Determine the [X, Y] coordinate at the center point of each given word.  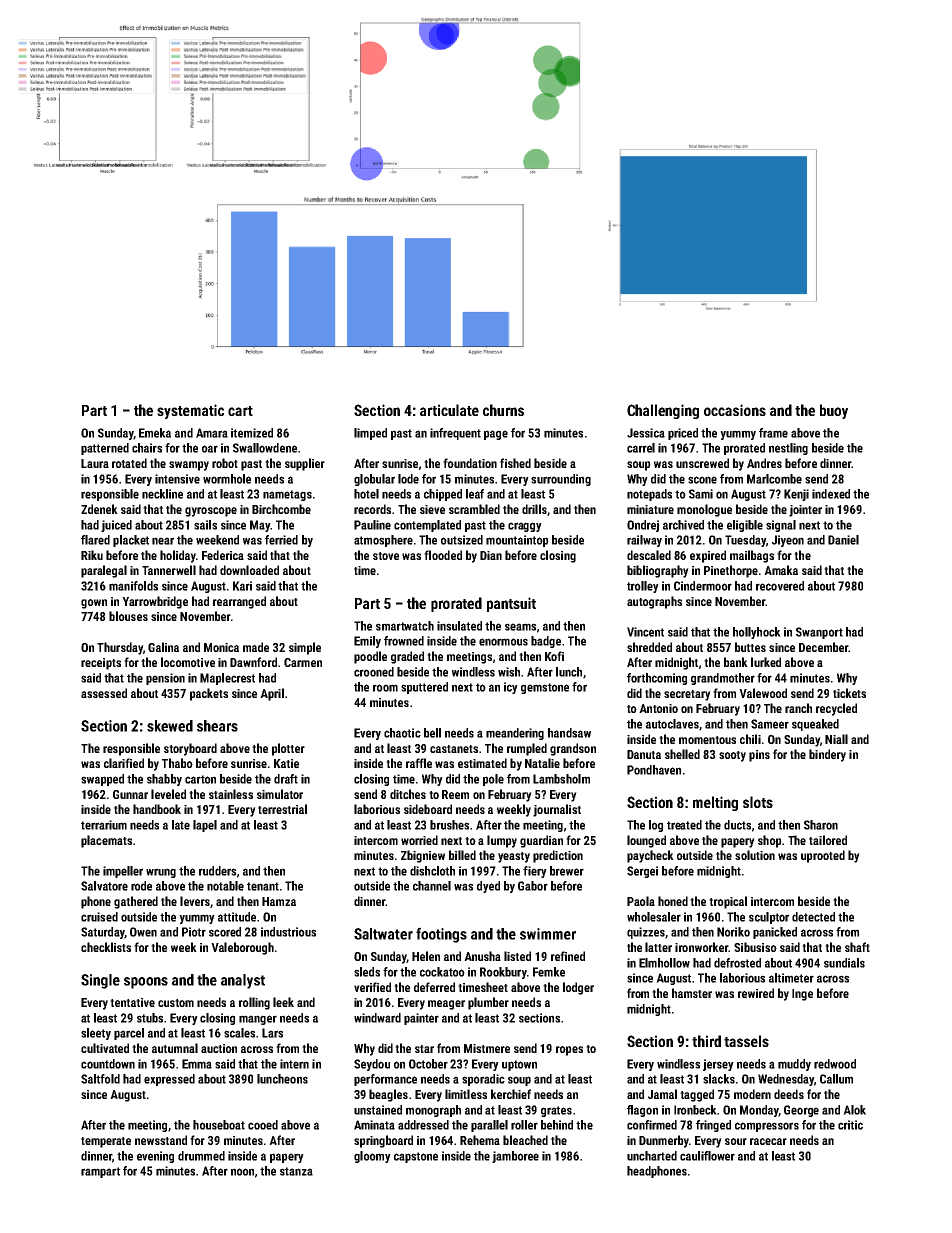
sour [736, 1141]
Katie [286, 763]
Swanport [819, 633]
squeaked [815, 725]
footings [441, 935]
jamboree [515, 1157]
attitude [237, 917]
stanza [296, 1171]
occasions [735, 410]
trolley [643, 587]
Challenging [663, 411]
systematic [190, 411]
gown [94, 604]
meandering [515, 734]
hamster [692, 993]
